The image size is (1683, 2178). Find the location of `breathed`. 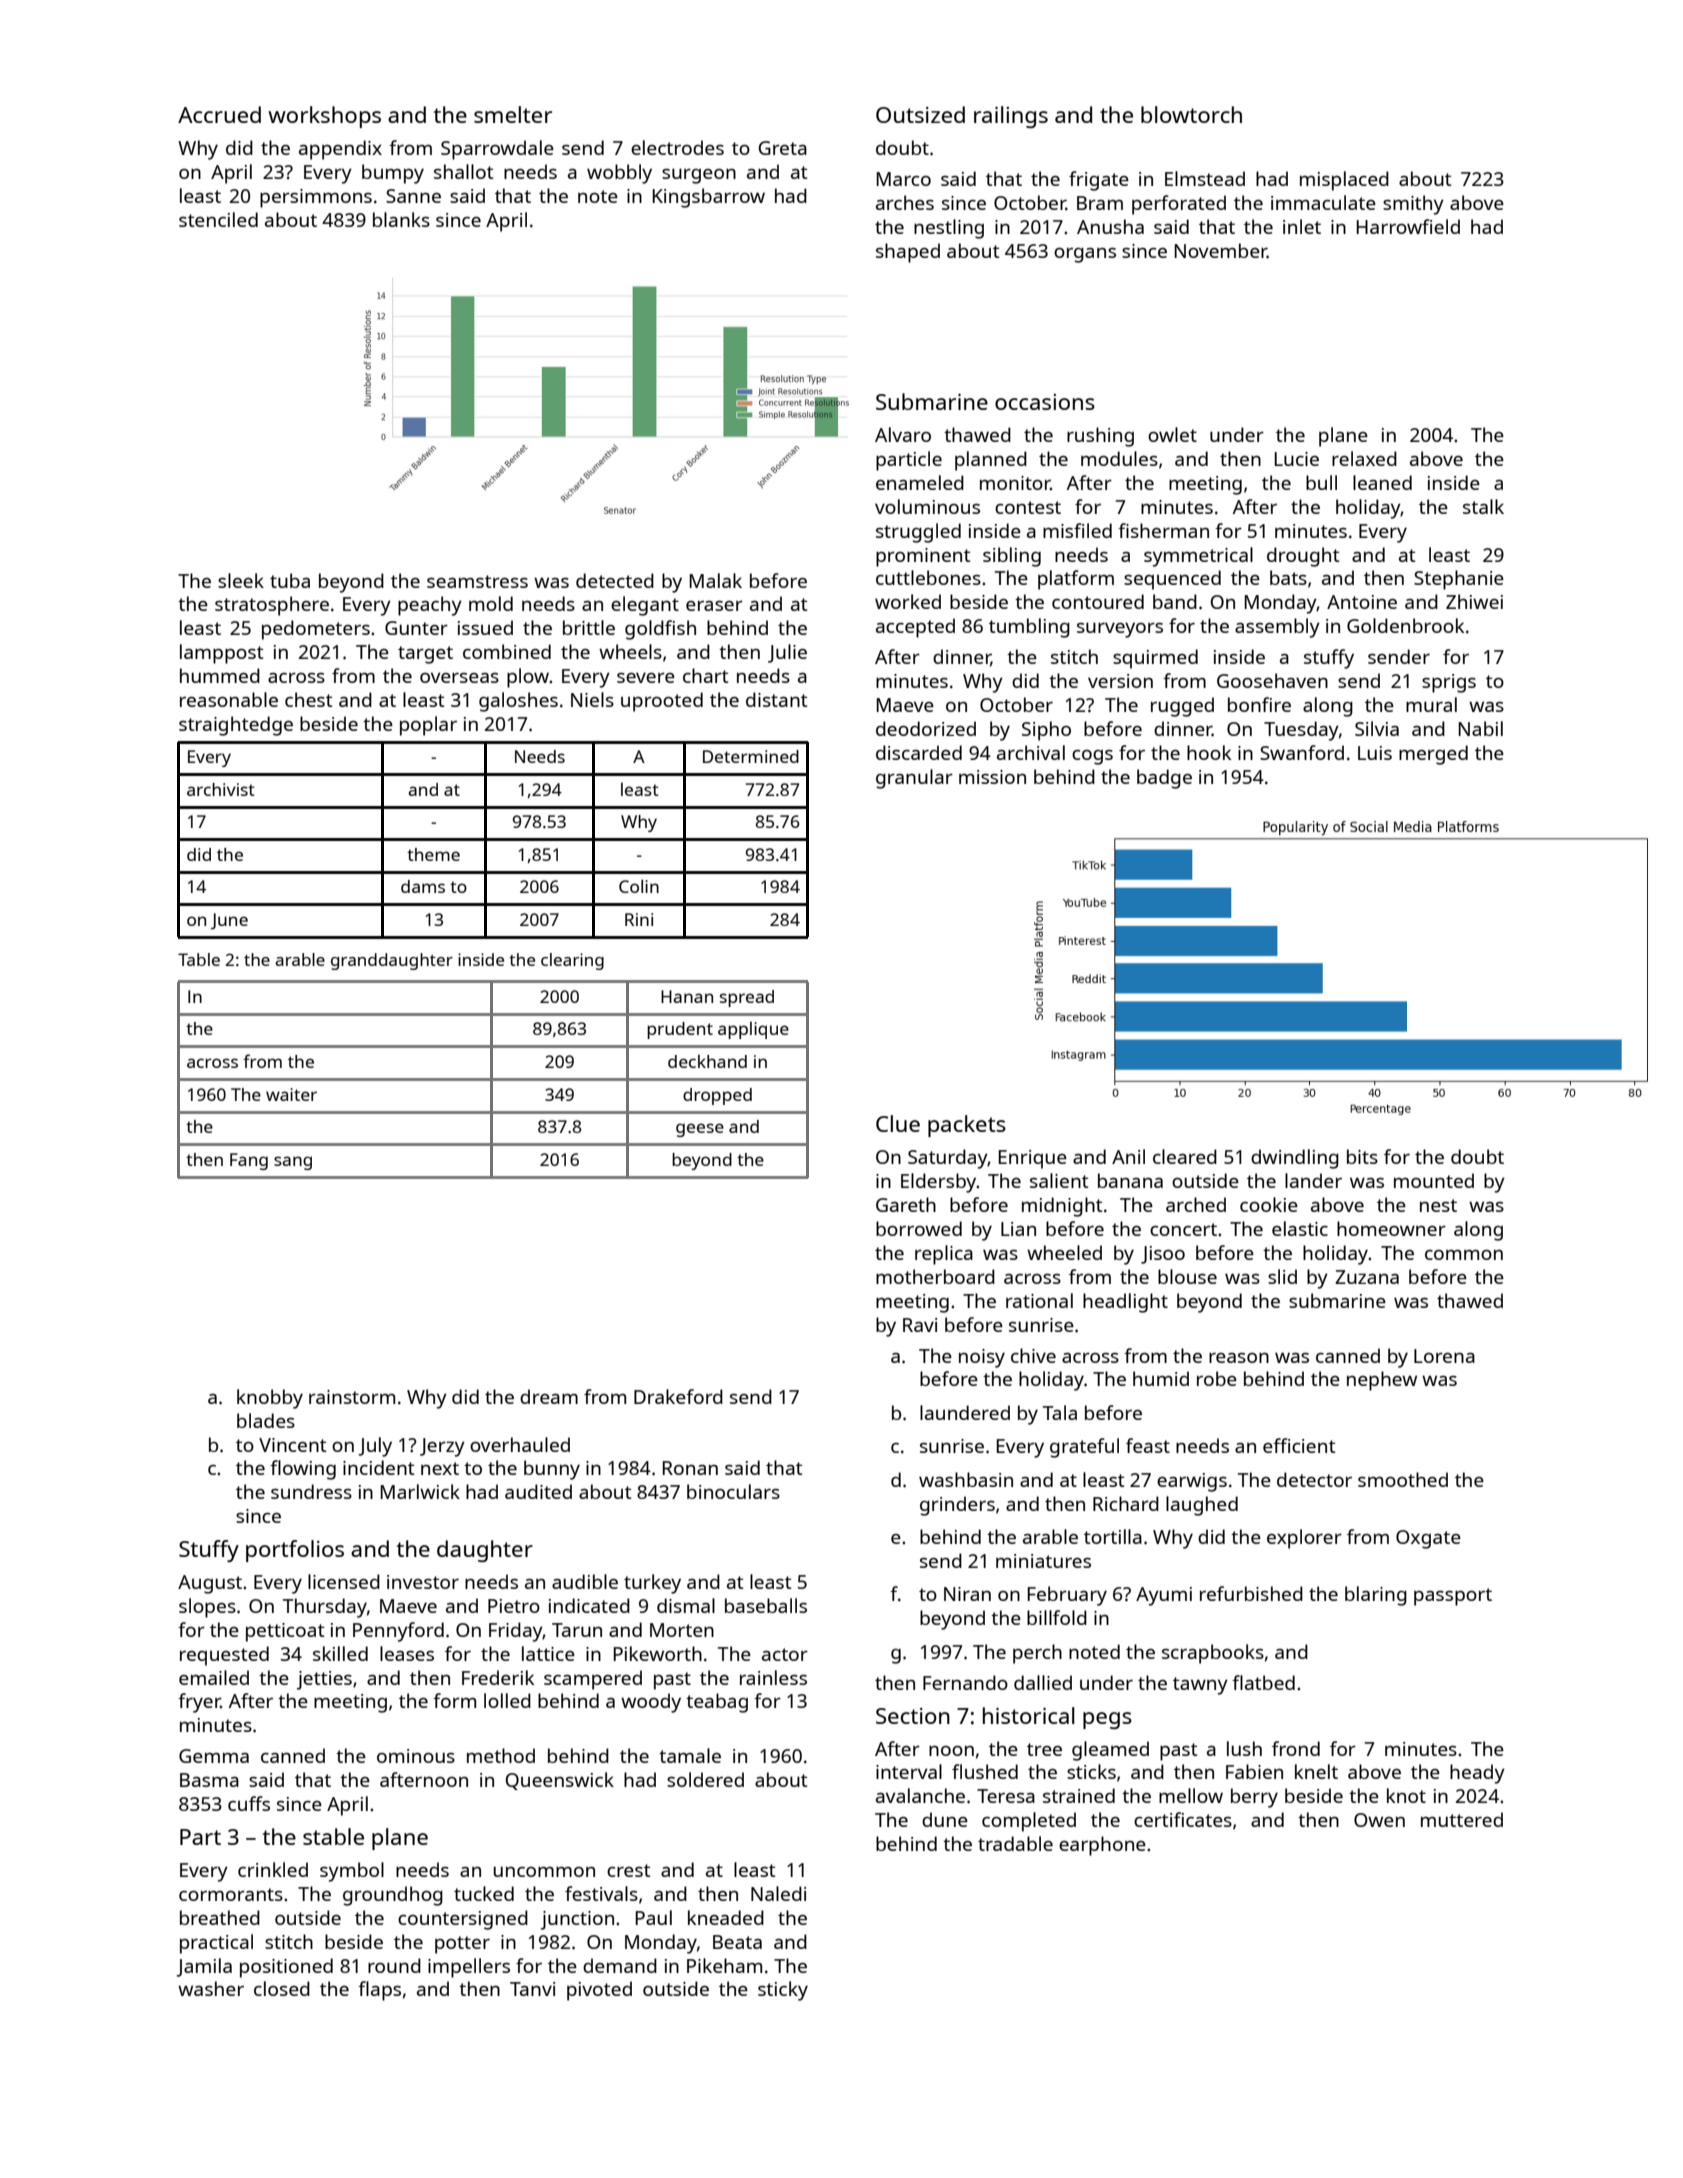

breathed is located at coordinates (220, 1917).
